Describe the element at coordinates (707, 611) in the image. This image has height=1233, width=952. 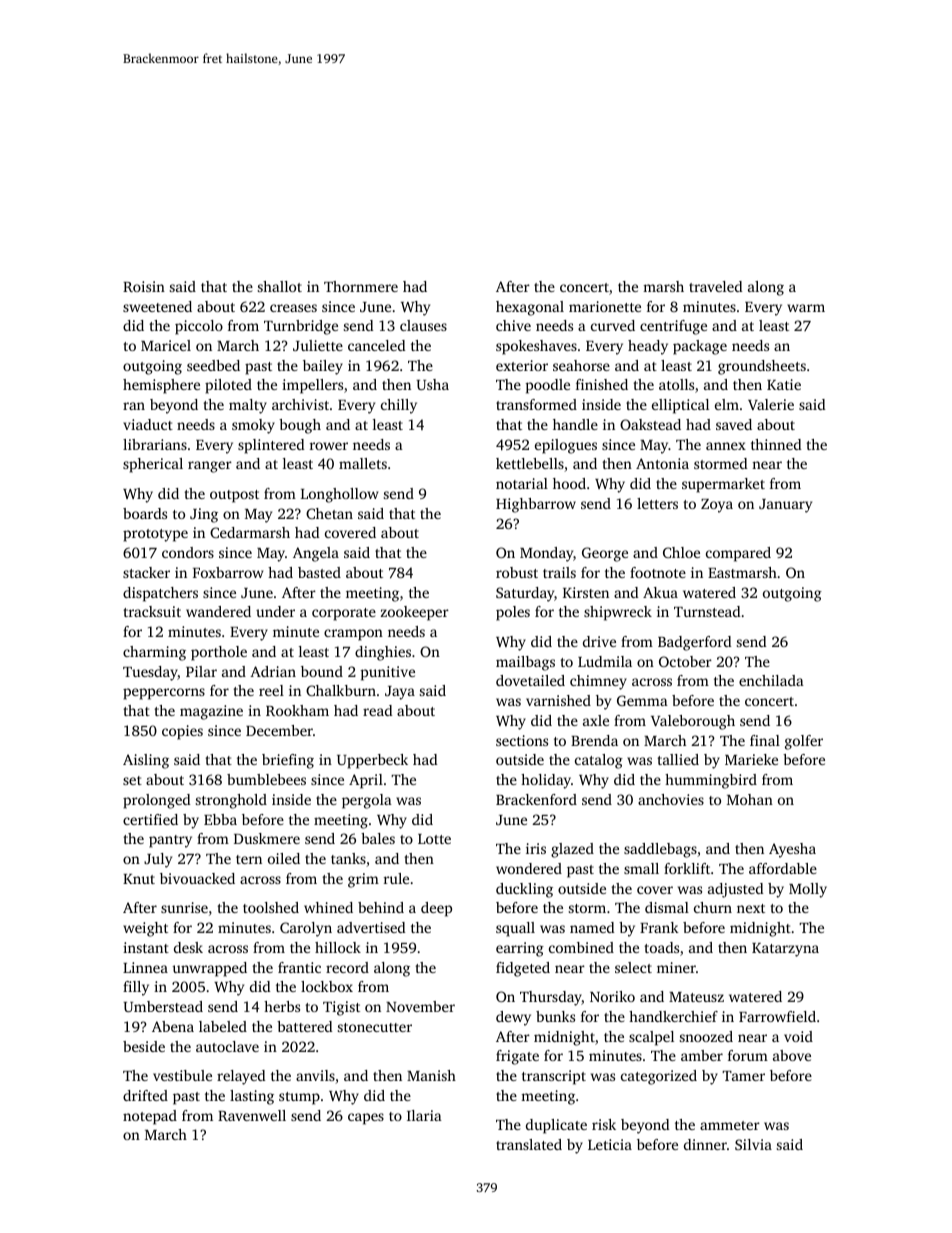
I see `Turnstead` at that location.
